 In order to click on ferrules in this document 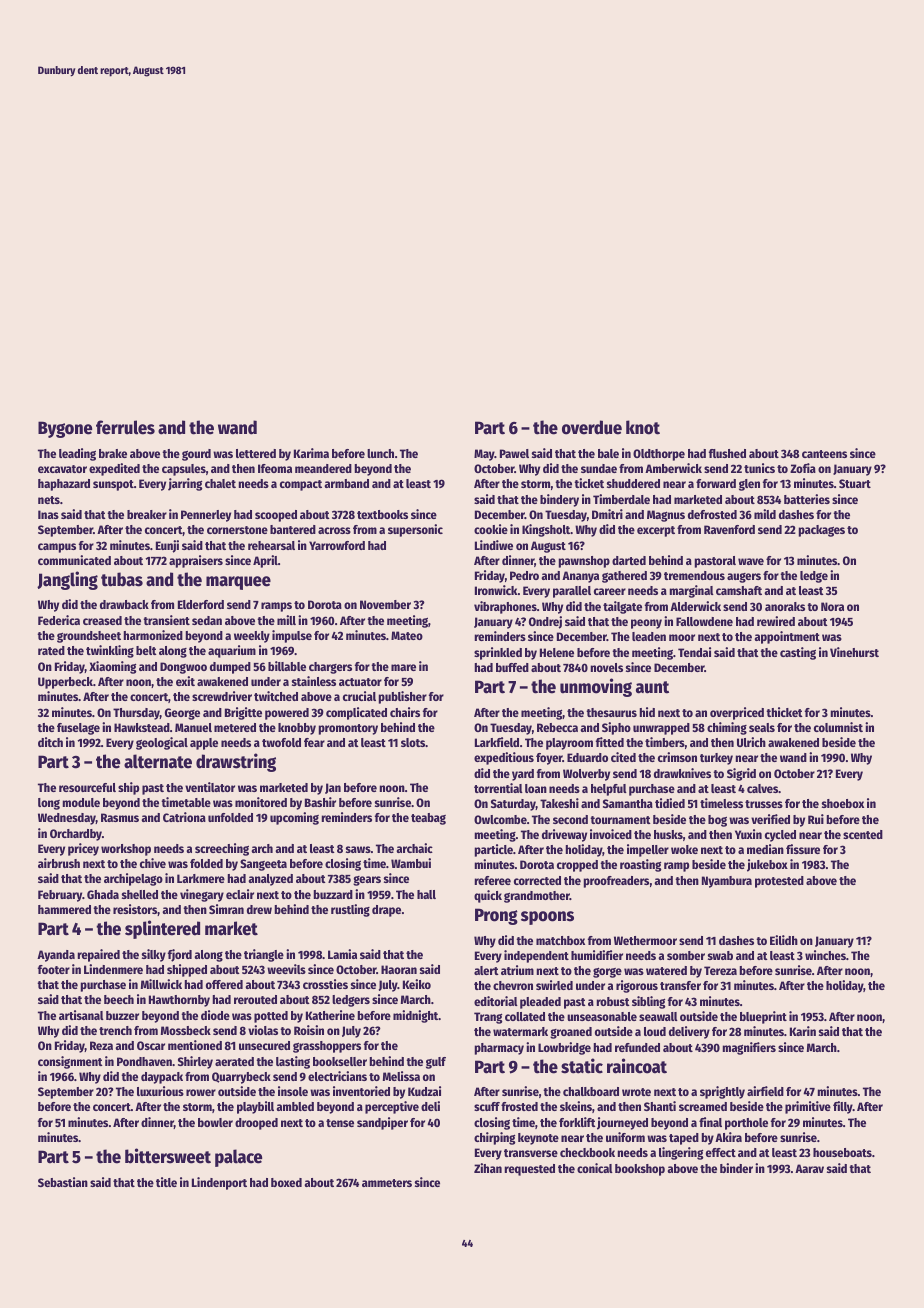, I will do `click(125, 427)`.
